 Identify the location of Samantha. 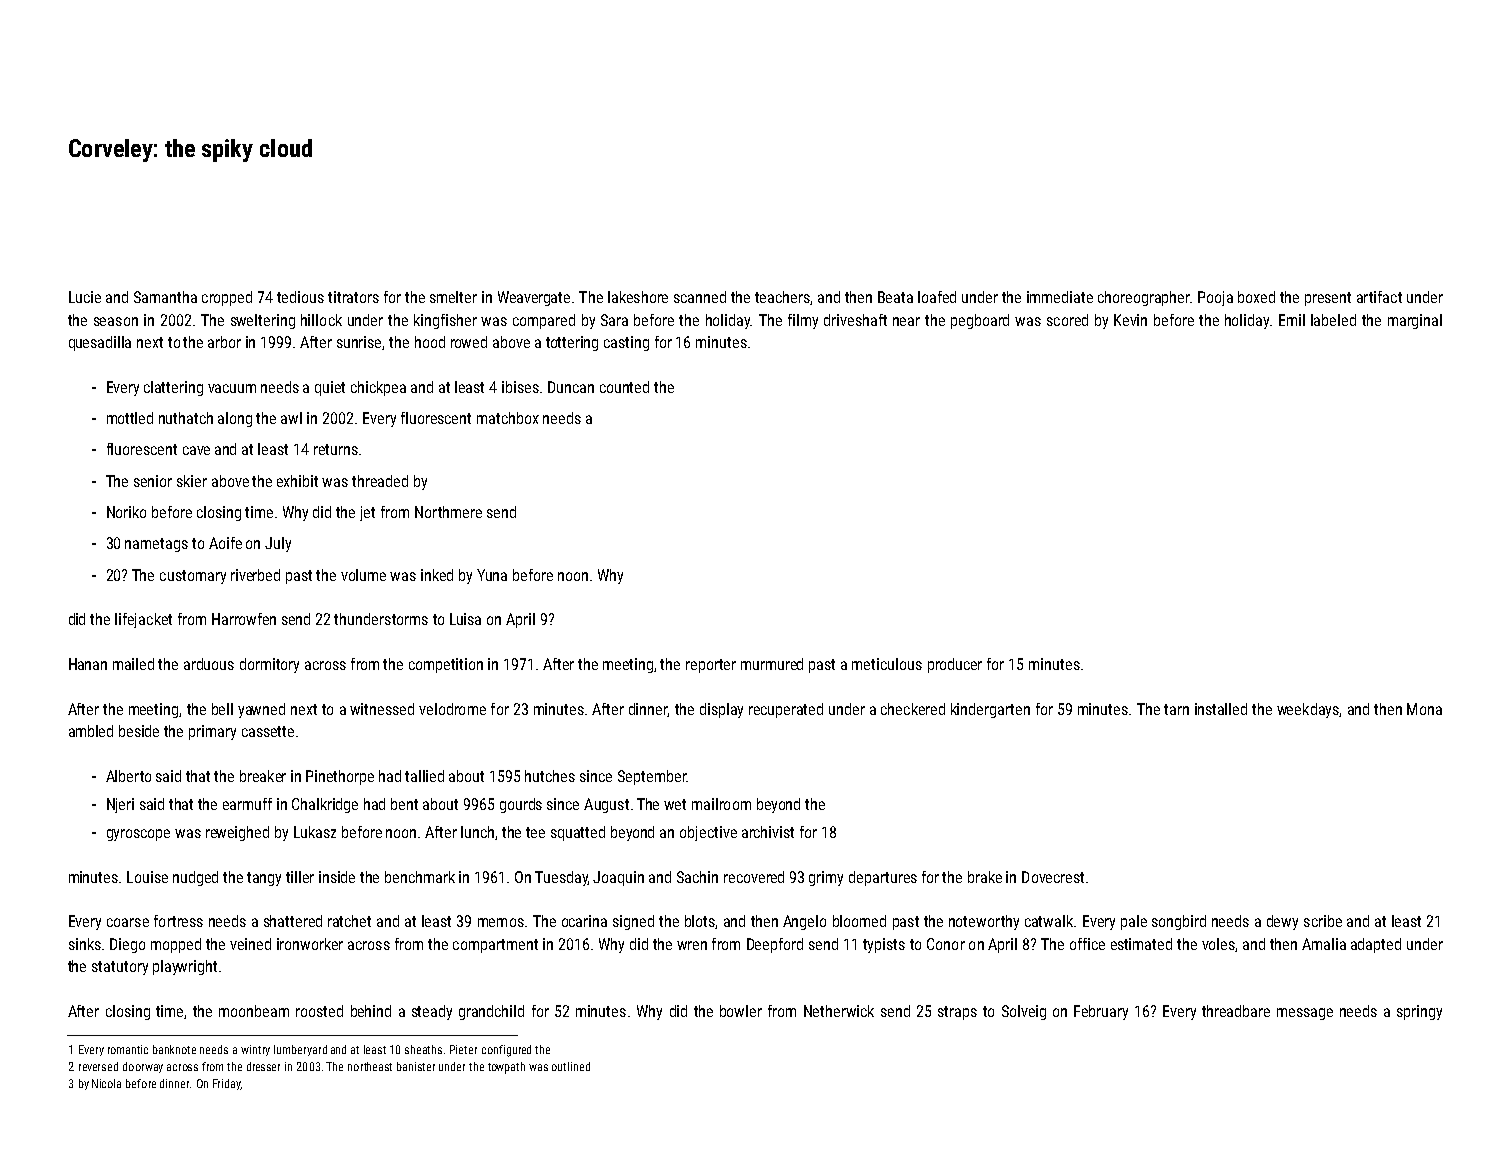
(165, 297).
